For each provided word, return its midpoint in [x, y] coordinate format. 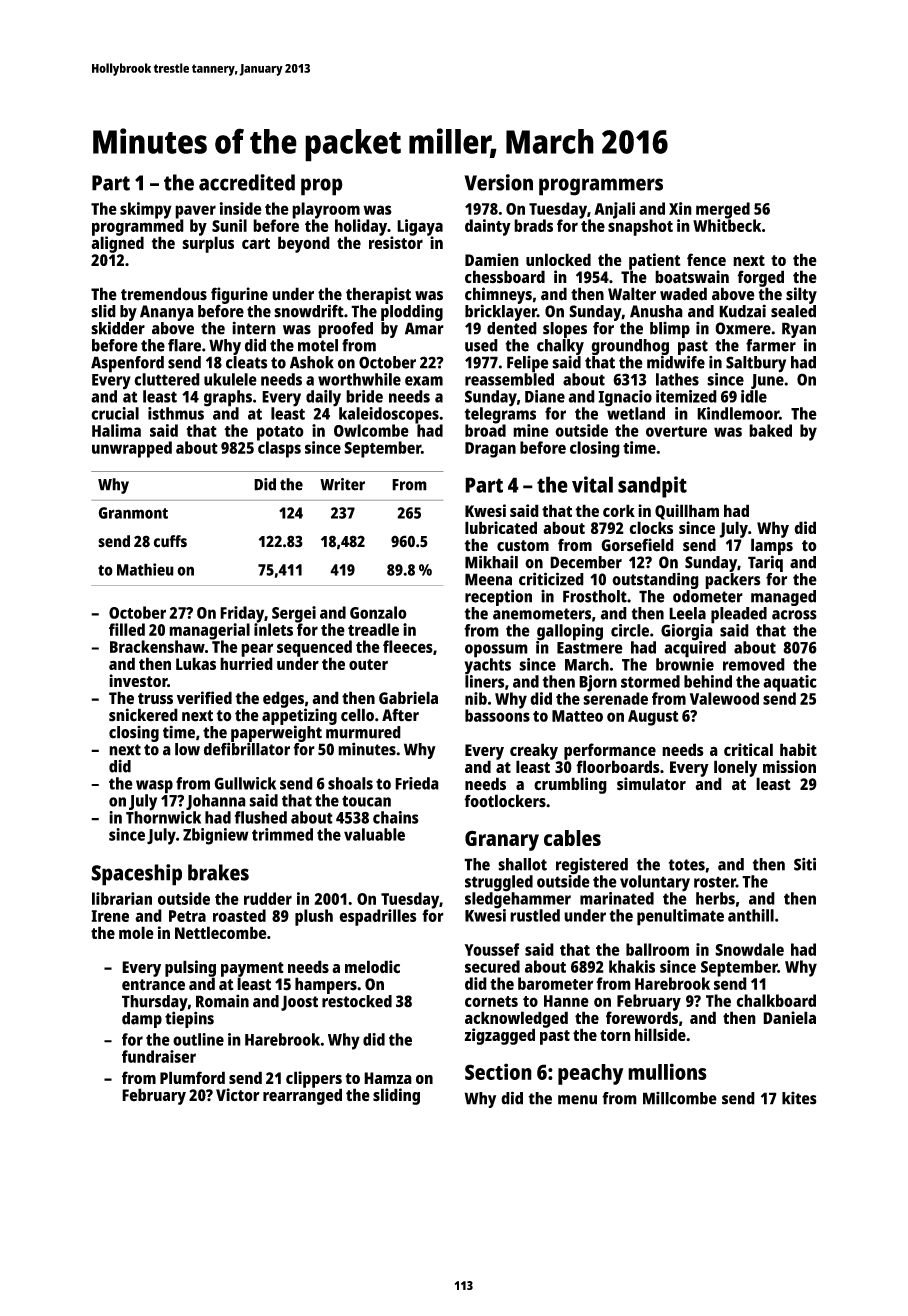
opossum [496, 651]
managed [783, 598]
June [767, 381]
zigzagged [499, 1036]
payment [252, 969]
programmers [601, 187]
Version [498, 182]
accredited [247, 182]
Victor [238, 1095]
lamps [772, 546]
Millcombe [680, 1098]
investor [138, 680]
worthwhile [359, 379]
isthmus [176, 413]
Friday [242, 614]
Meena [488, 579]
